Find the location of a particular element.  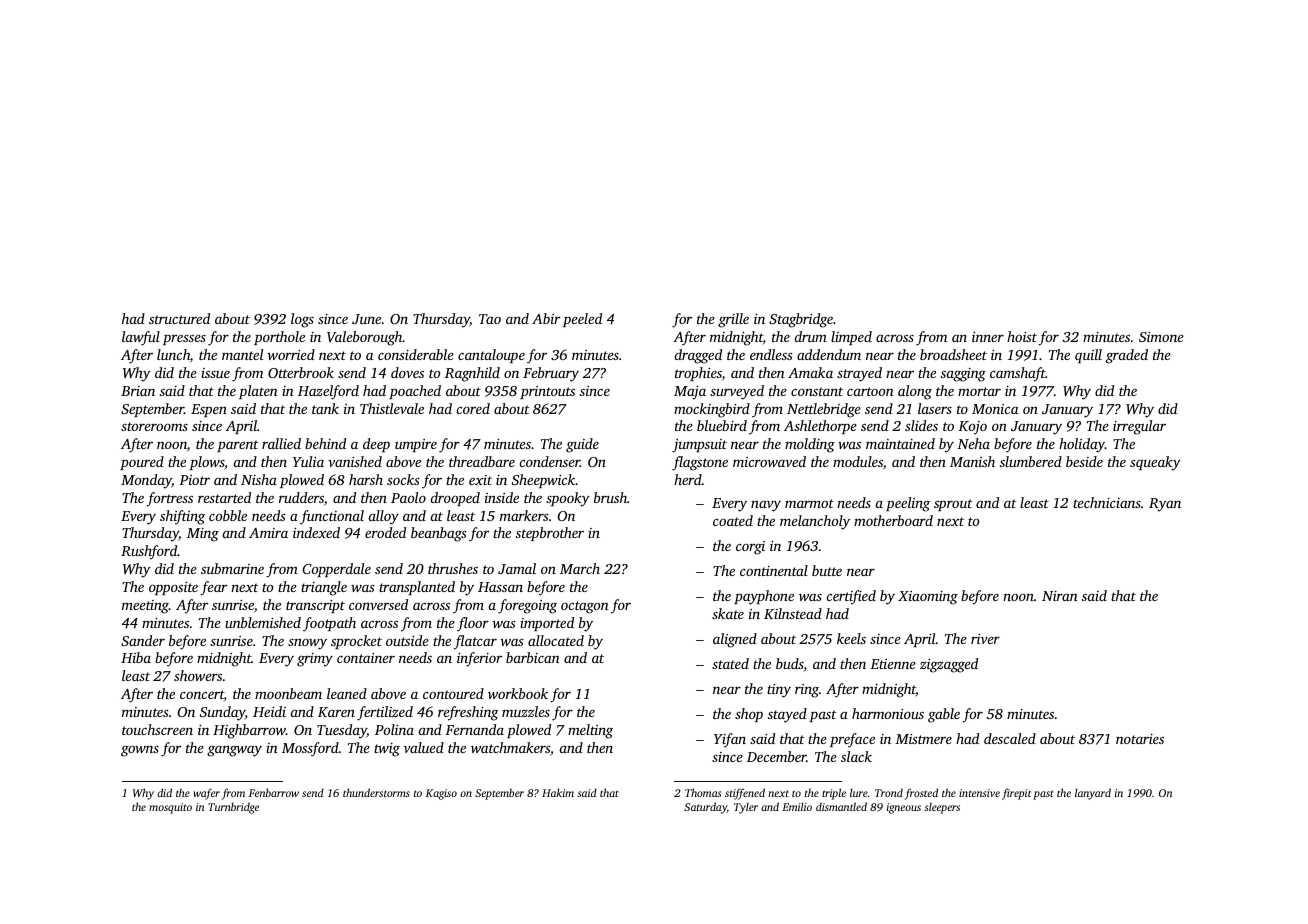

Tuesday is located at coordinates (342, 731).
